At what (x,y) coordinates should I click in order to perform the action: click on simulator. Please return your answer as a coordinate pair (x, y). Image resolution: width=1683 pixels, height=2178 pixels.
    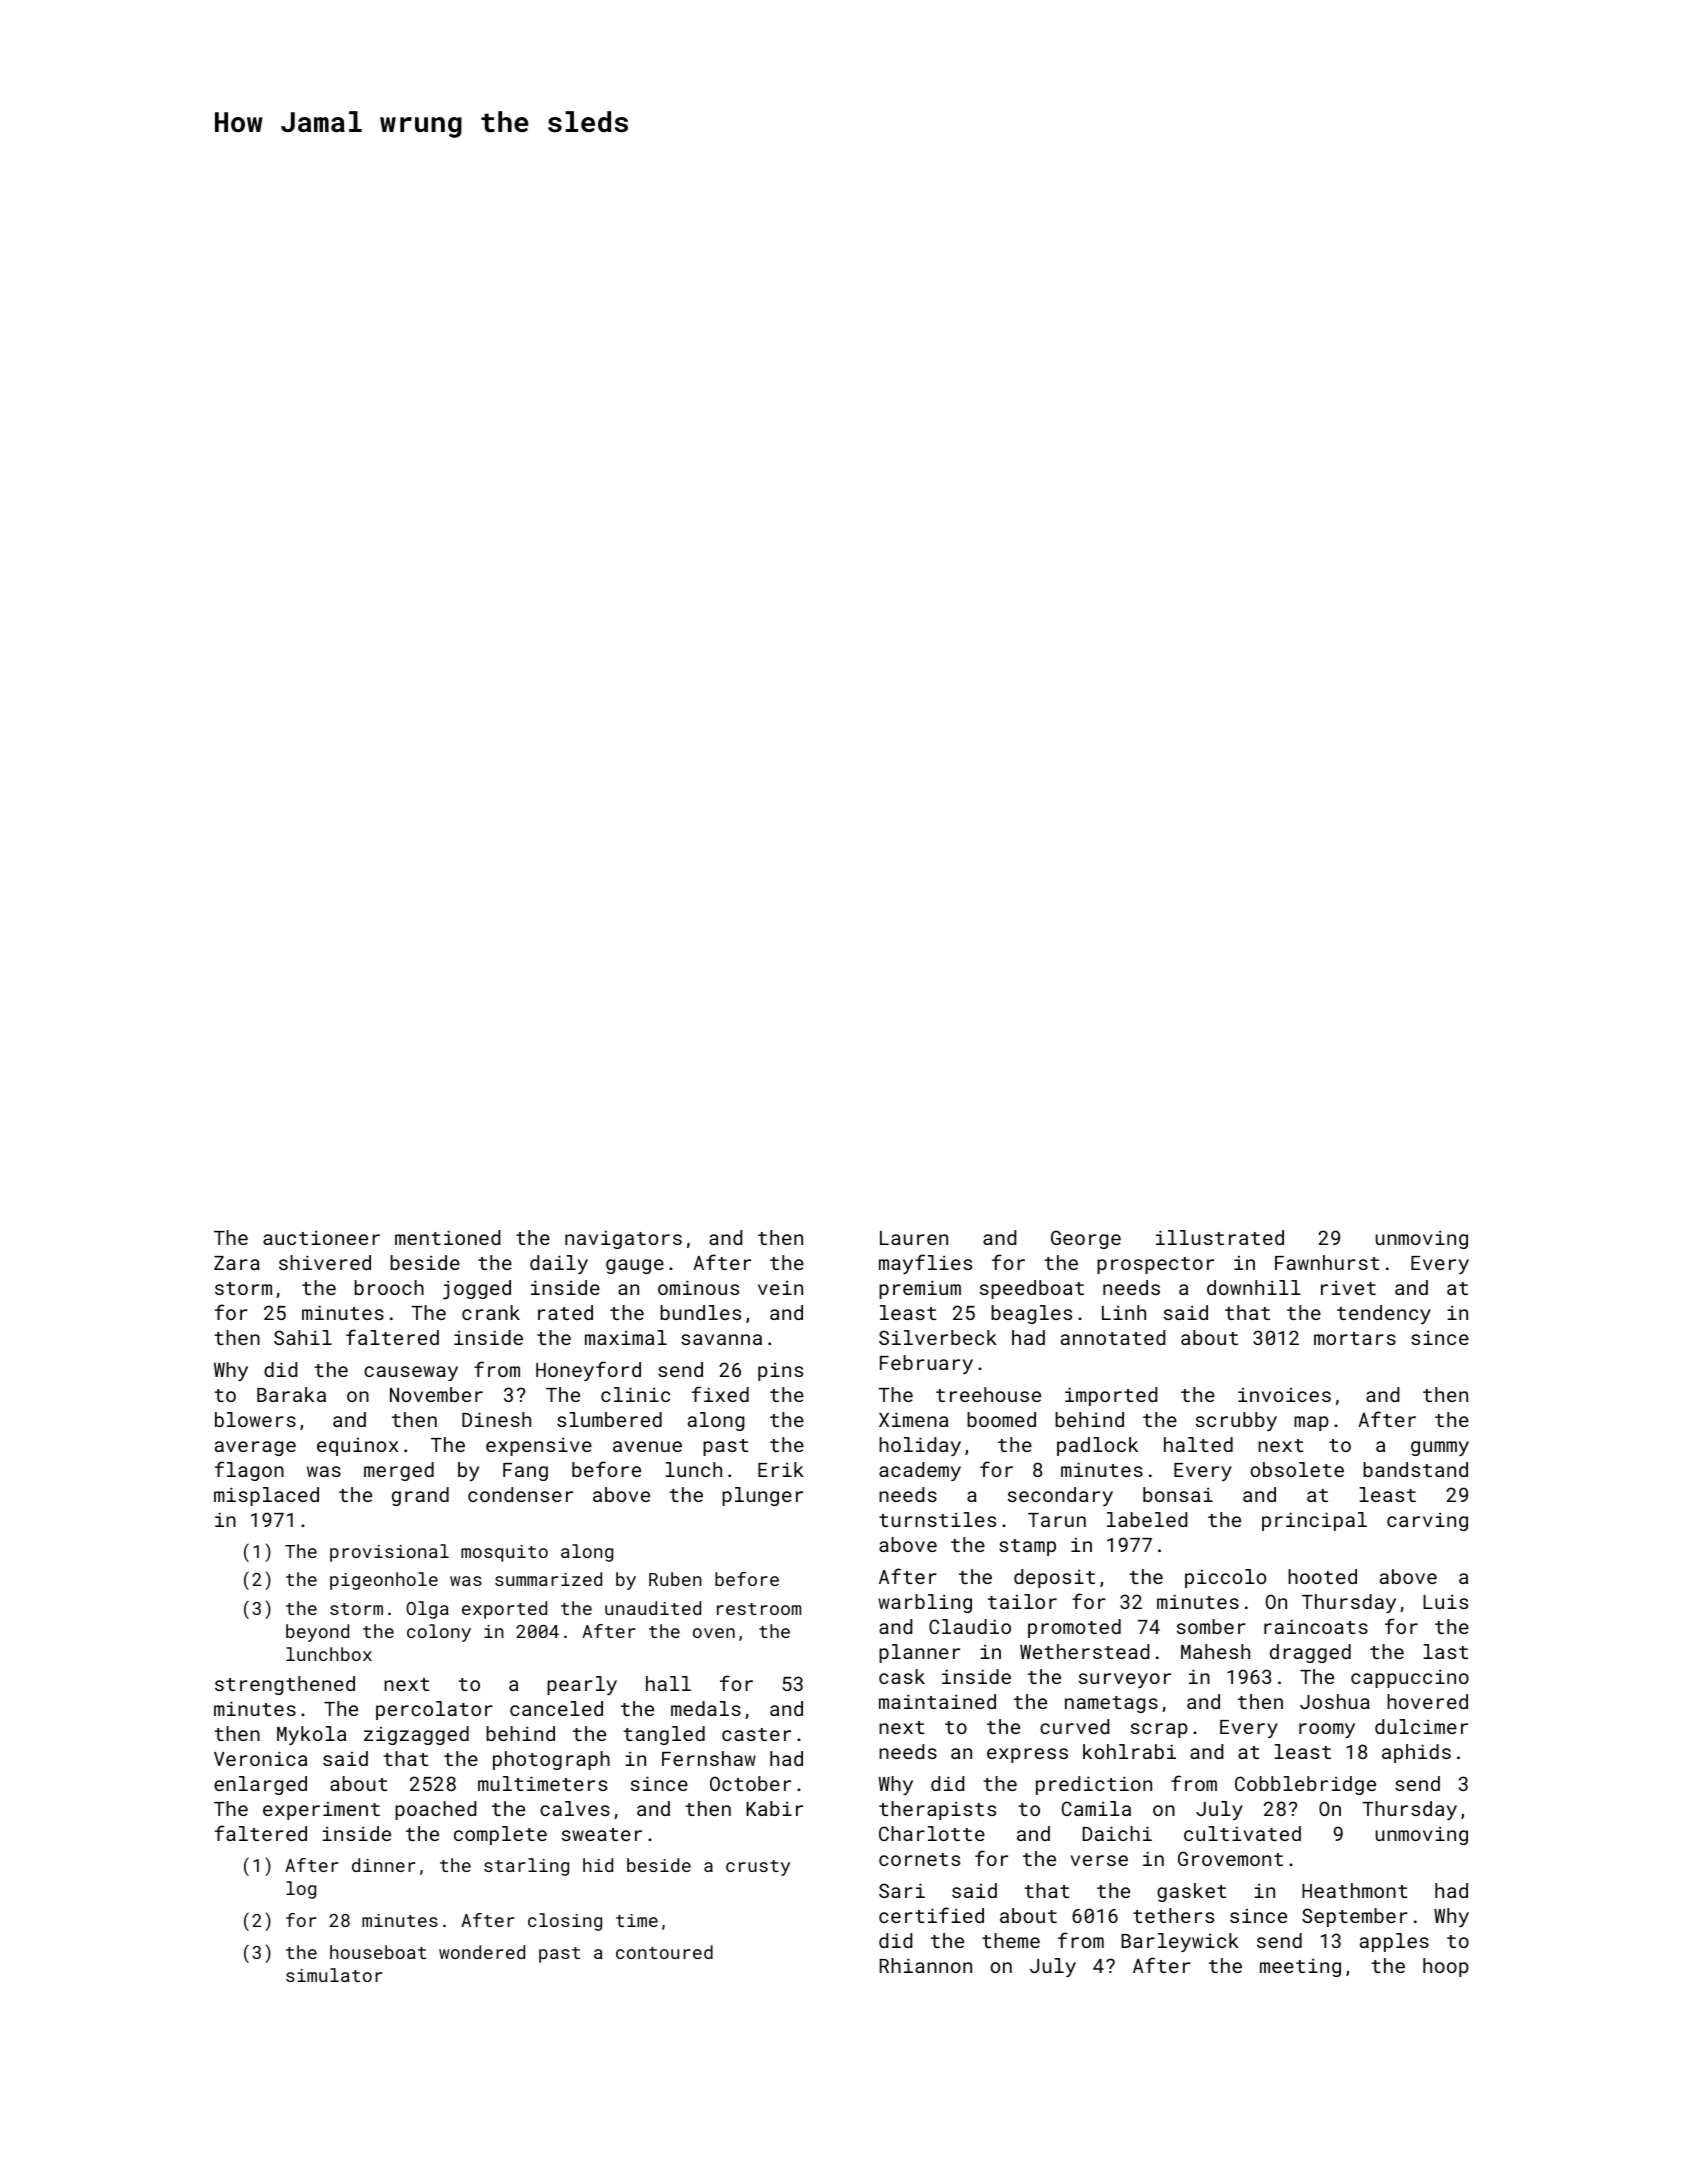
    Looking at the image, I should click on (334, 1975).
